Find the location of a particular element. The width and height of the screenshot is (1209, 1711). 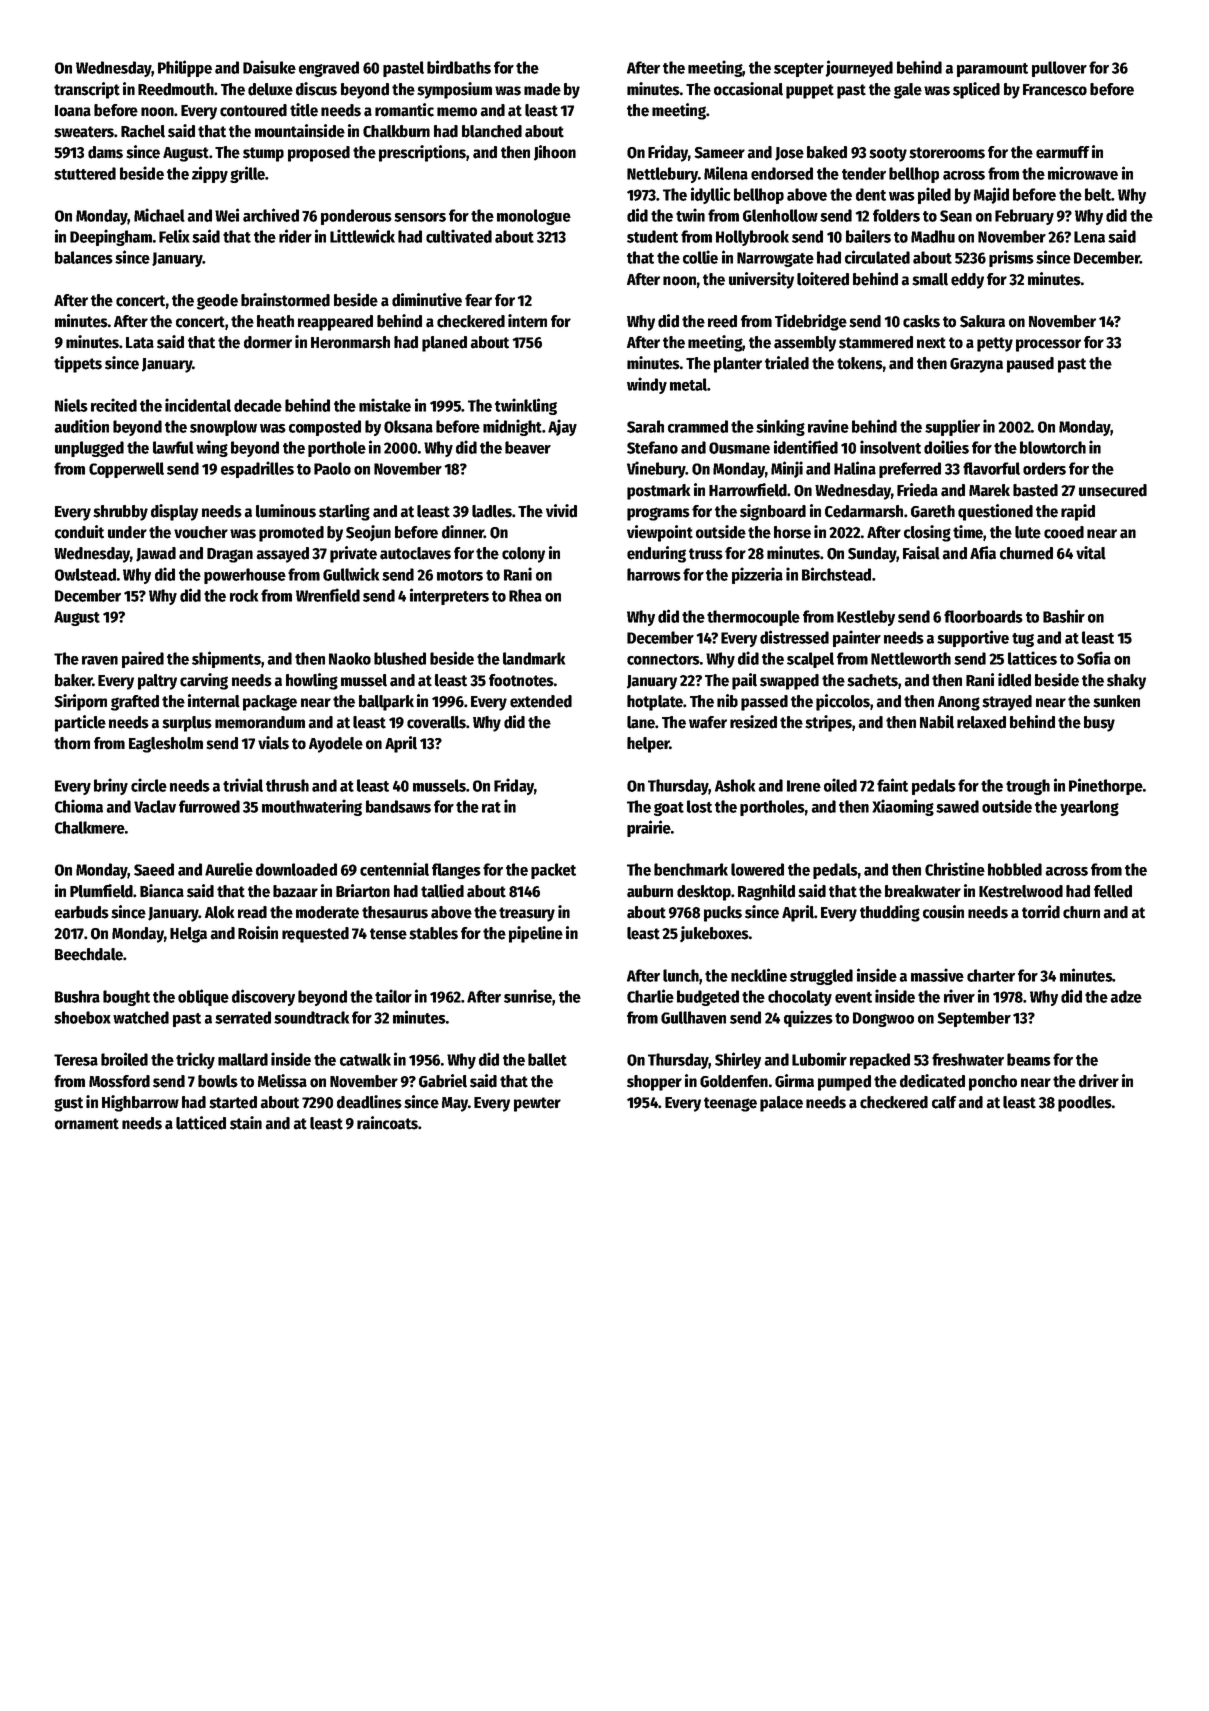

pucks is located at coordinates (723, 914).
